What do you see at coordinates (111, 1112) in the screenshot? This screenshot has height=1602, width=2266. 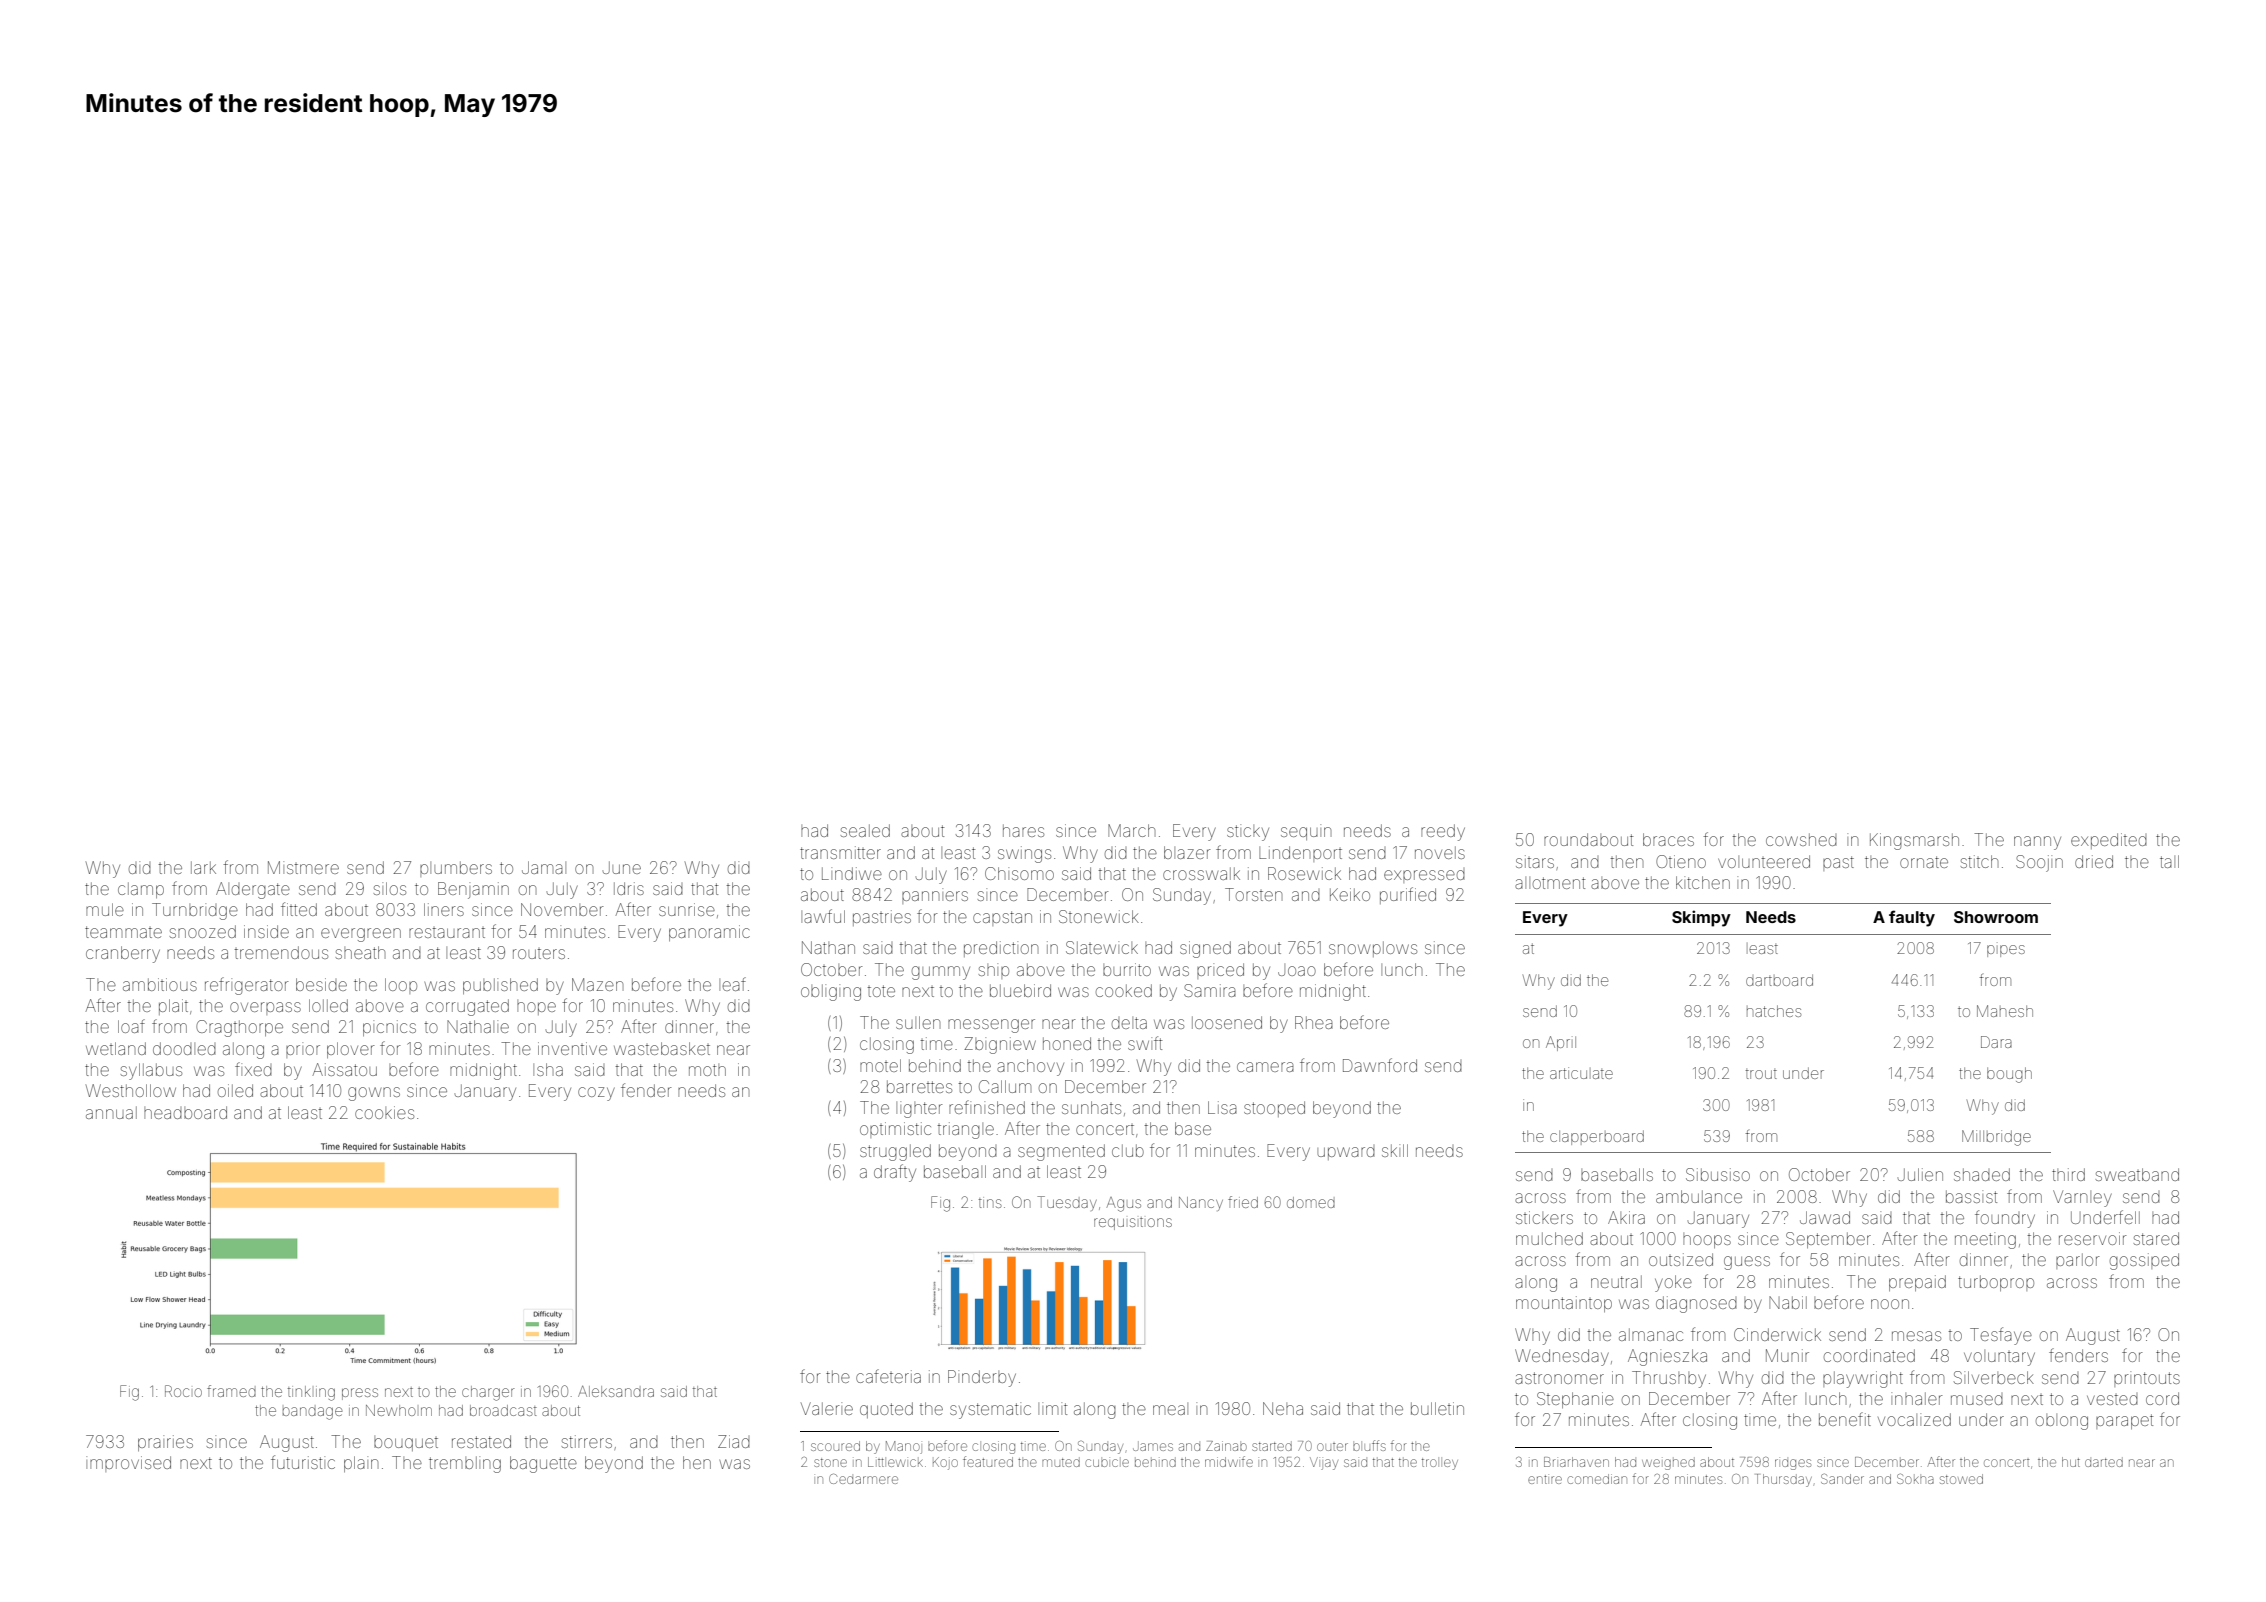 I see `annual` at bounding box center [111, 1112].
